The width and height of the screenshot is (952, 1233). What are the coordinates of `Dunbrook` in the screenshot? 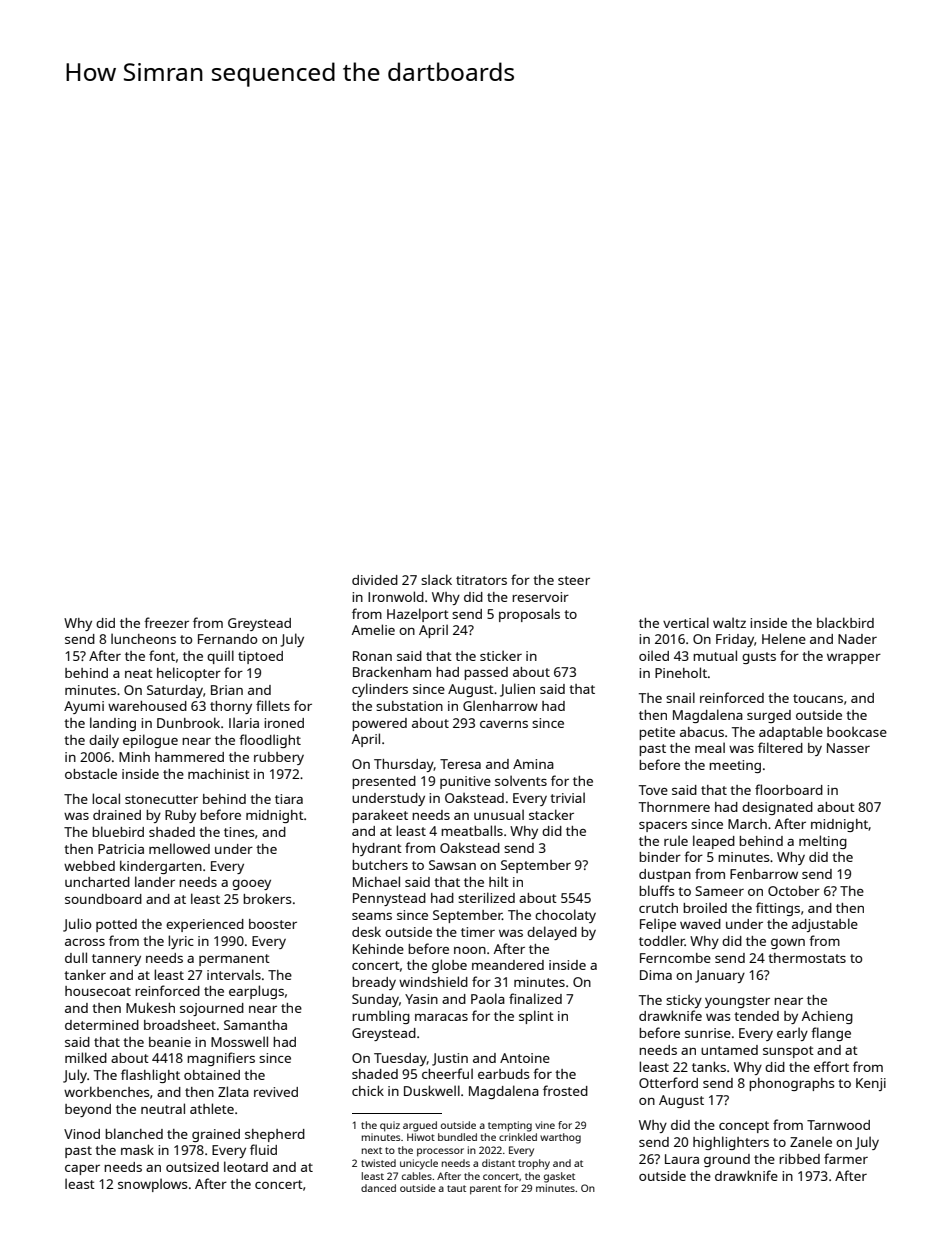 It's located at (188, 722).
